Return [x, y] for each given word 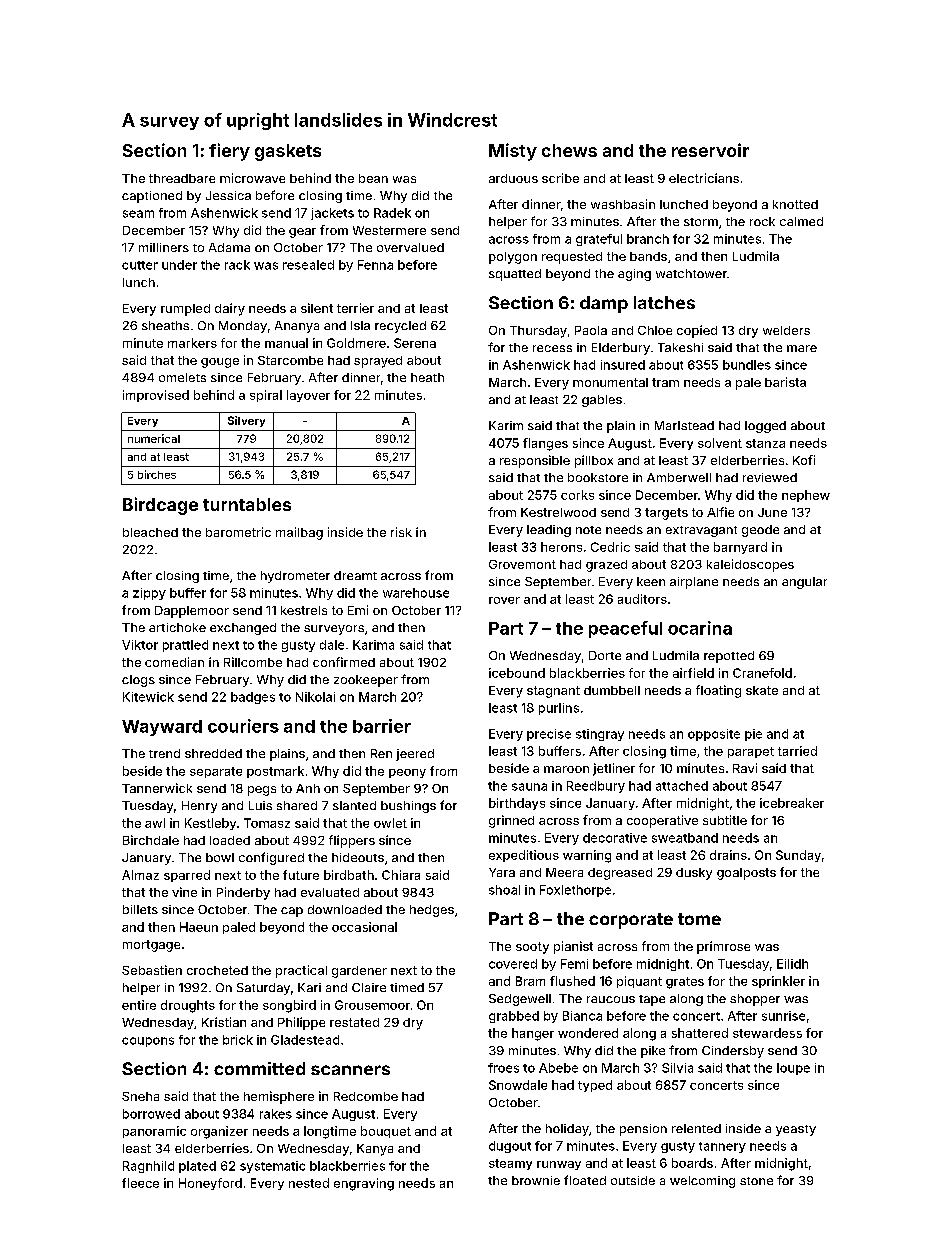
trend [164, 753]
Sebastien [152, 970]
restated [354, 1022]
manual [286, 343]
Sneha [140, 1096]
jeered [415, 755]
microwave [252, 178]
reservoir [710, 150]
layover [308, 396]
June [772, 512]
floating [718, 691]
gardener [359, 972]
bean [373, 178]
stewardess [767, 1033]
